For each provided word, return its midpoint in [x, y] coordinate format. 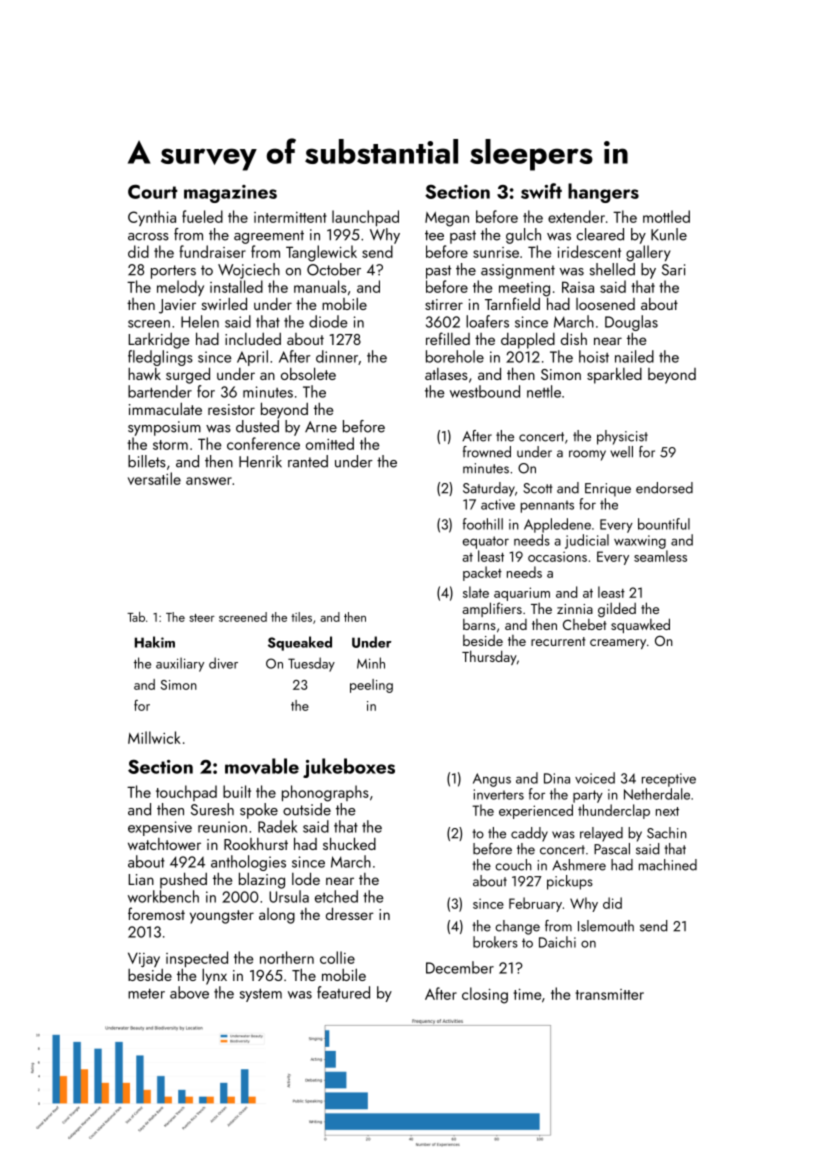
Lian [141, 879]
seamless [660, 556]
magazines [230, 194]
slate [476, 592]
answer [209, 481]
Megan [447, 219]
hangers [603, 193]
